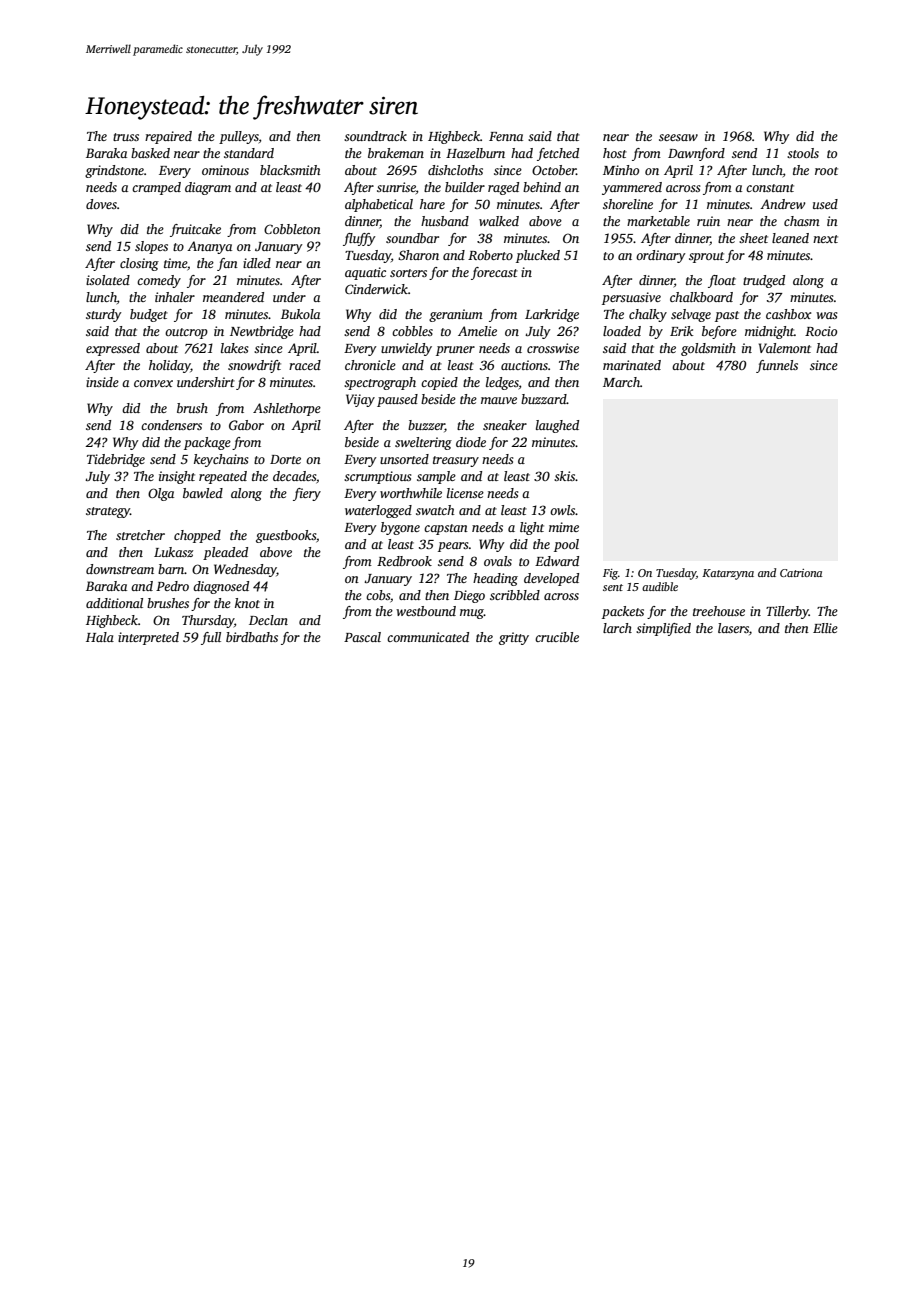 This page has height=1308, width=924. I want to click on skis, so click(564, 476).
